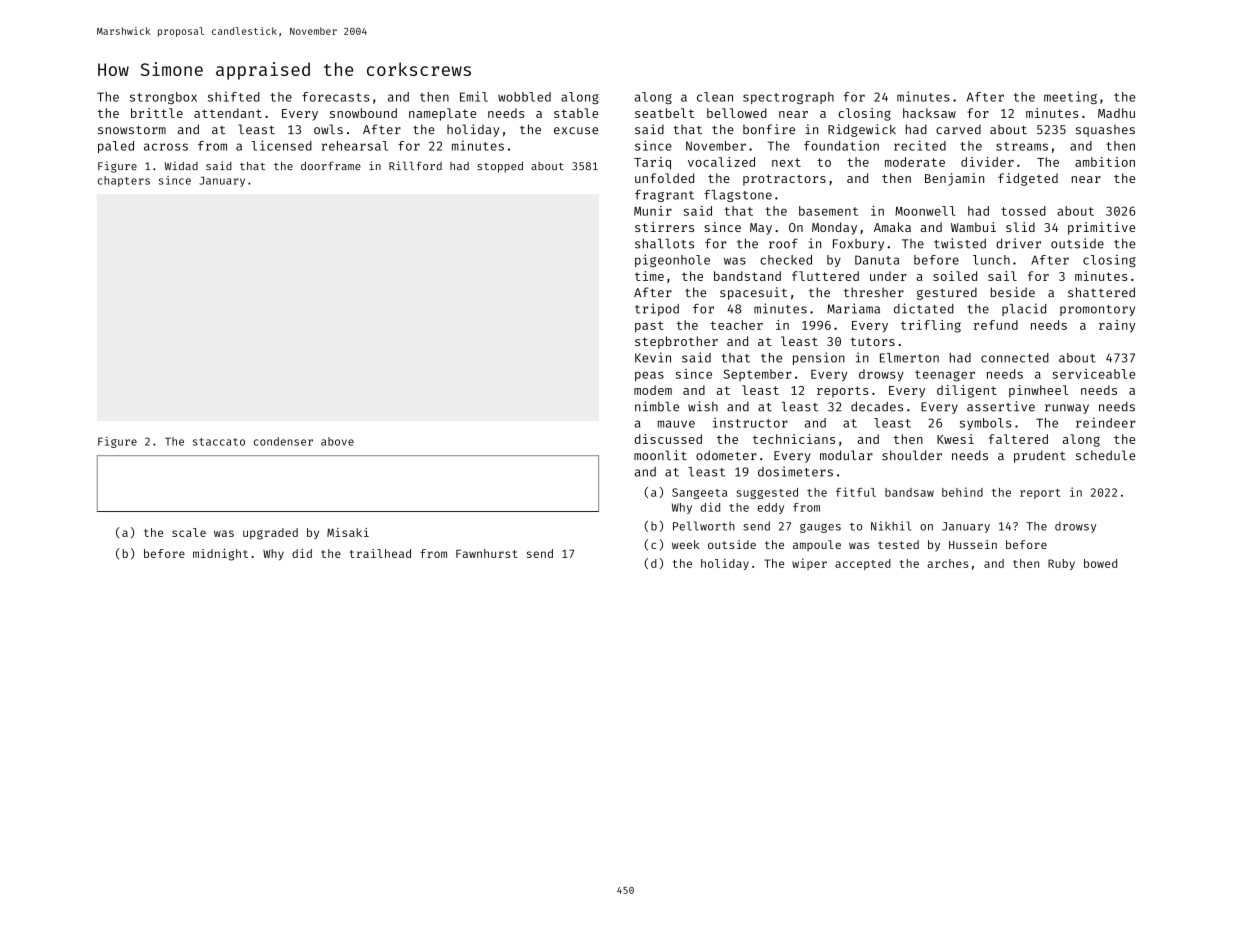 This page has height=952, width=1233. What do you see at coordinates (737, 113) in the page?
I see `bellowed` at bounding box center [737, 113].
